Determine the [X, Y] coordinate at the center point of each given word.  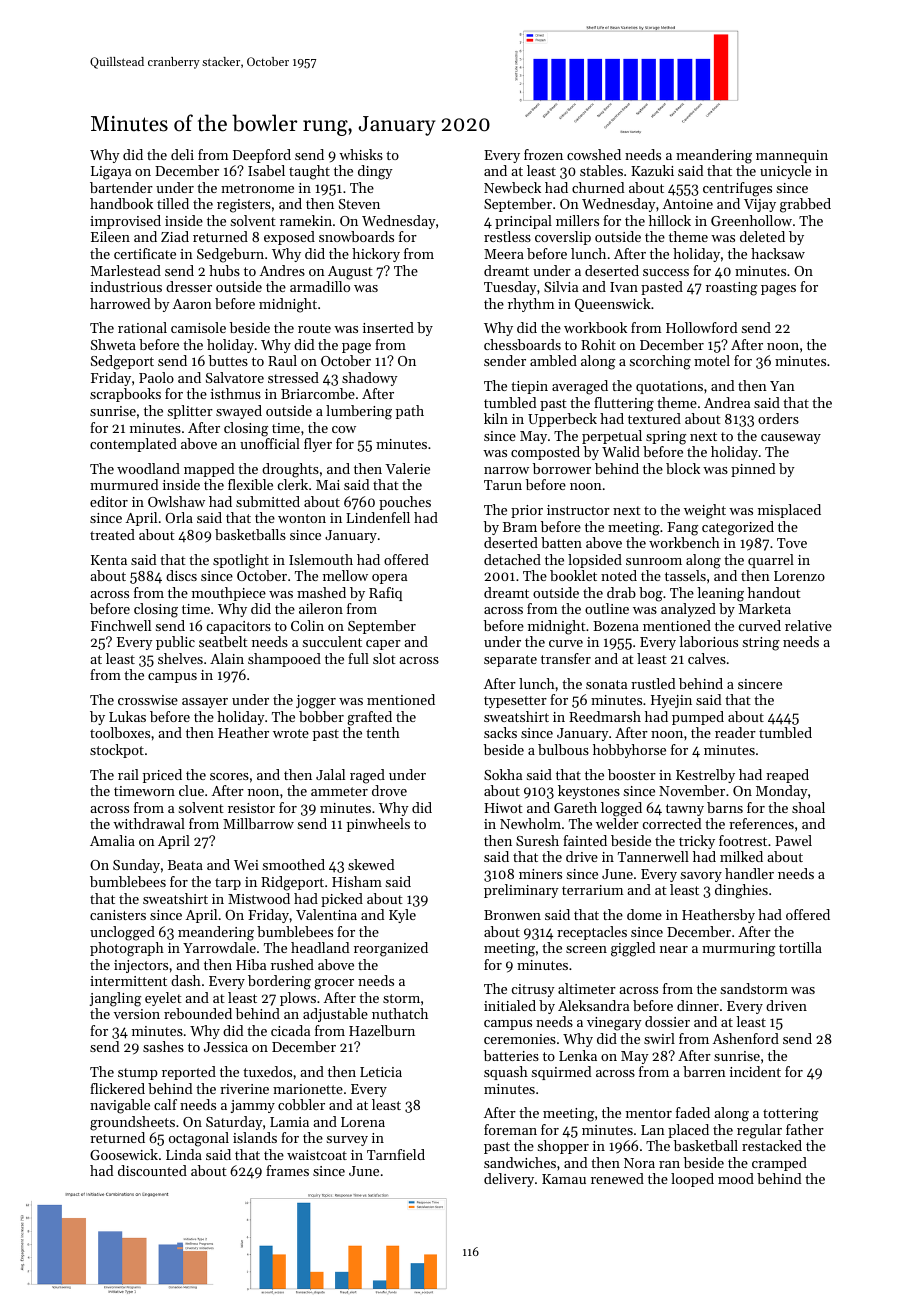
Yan [782, 386]
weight [705, 511]
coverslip [563, 238]
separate [510, 661]
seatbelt [223, 641]
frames [287, 1170]
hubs [224, 270]
